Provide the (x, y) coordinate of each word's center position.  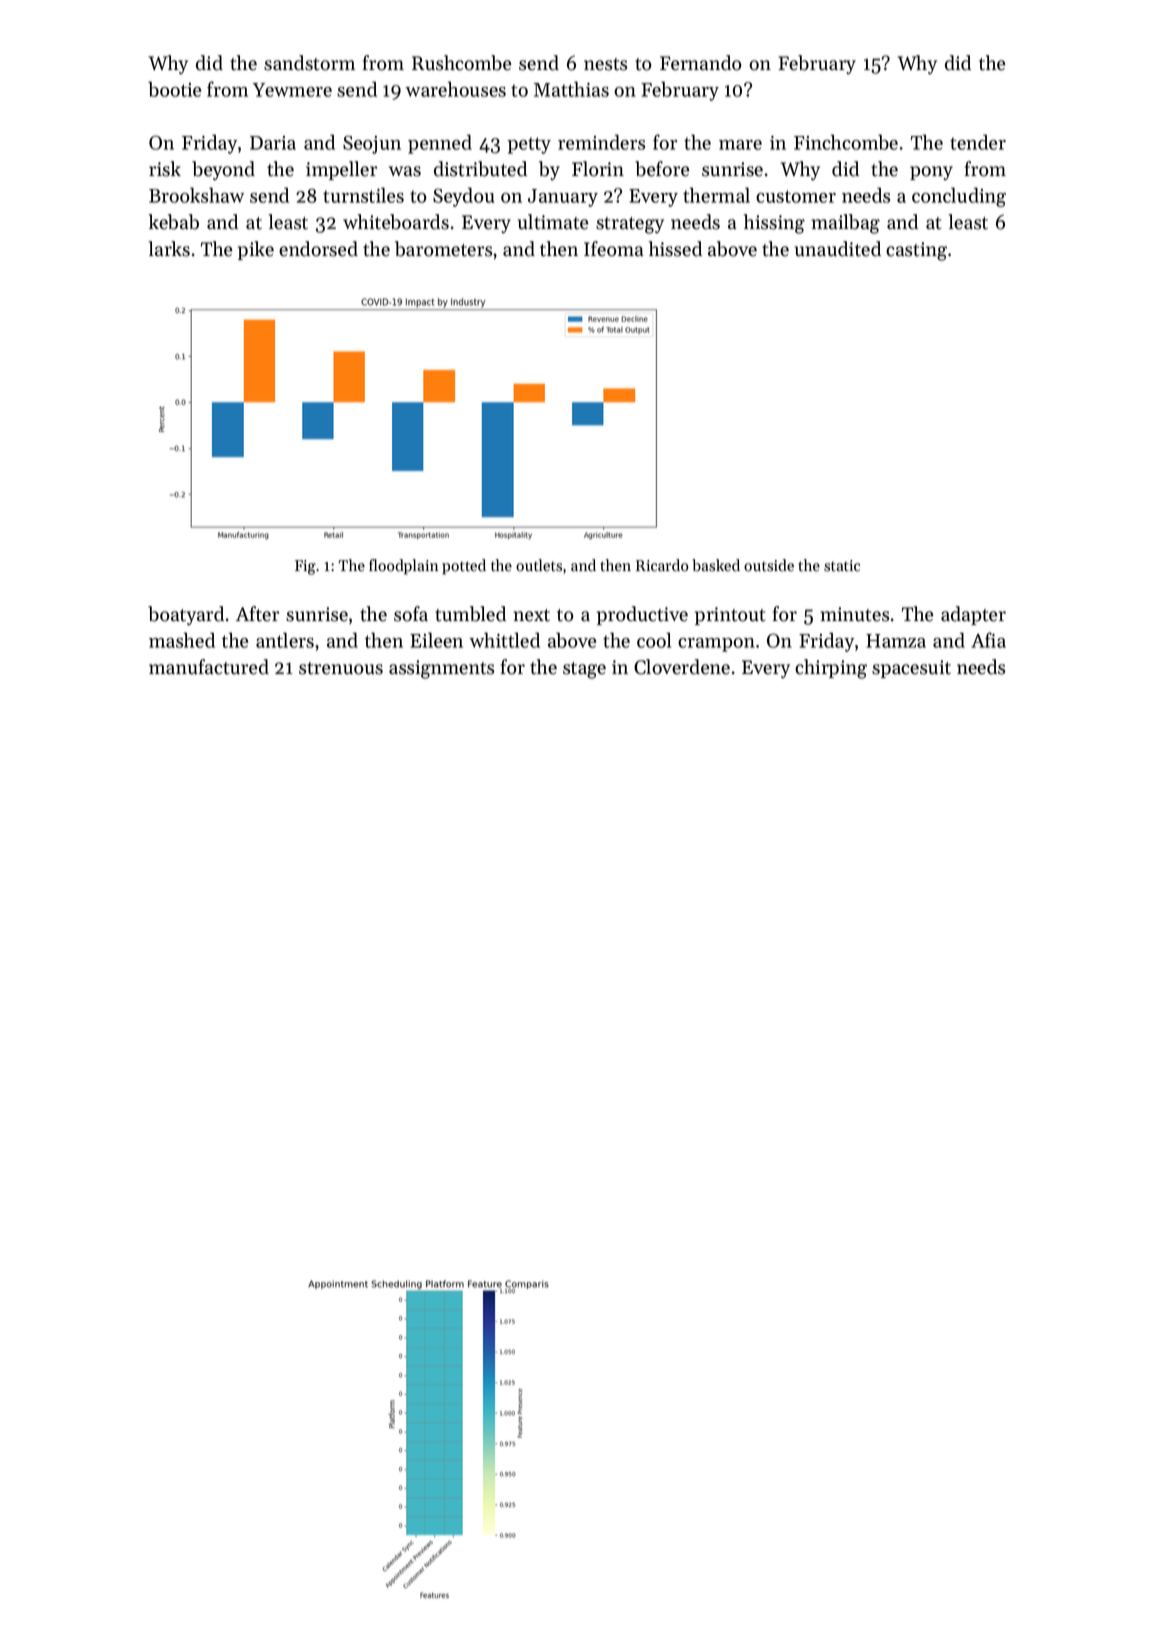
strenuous (341, 668)
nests (605, 64)
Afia (988, 640)
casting (916, 251)
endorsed (318, 249)
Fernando (701, 63)
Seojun (372, 144)
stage (584, 670)
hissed (675, 249)
